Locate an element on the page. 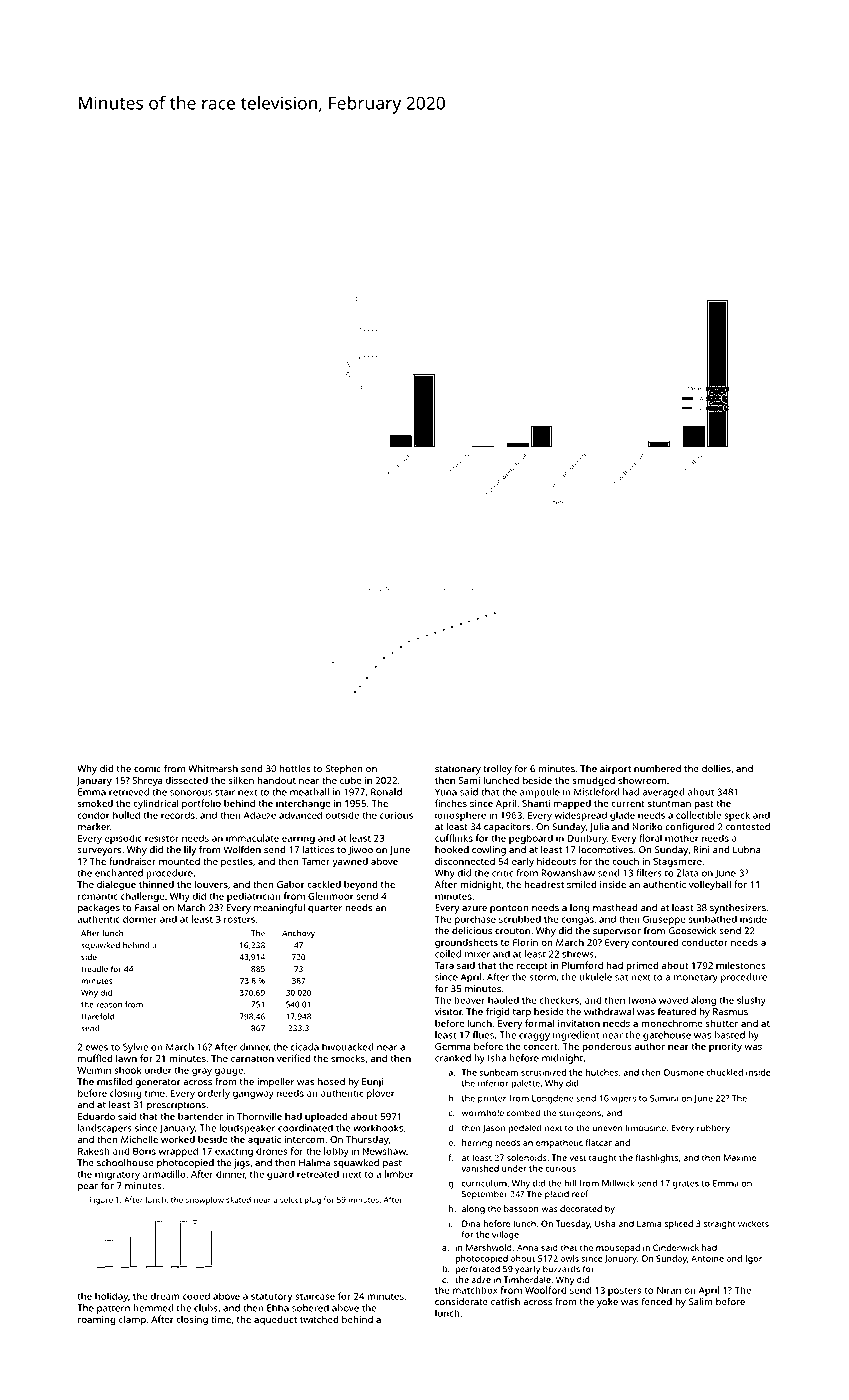  bassoon is located at coordinates (521, 1208).
